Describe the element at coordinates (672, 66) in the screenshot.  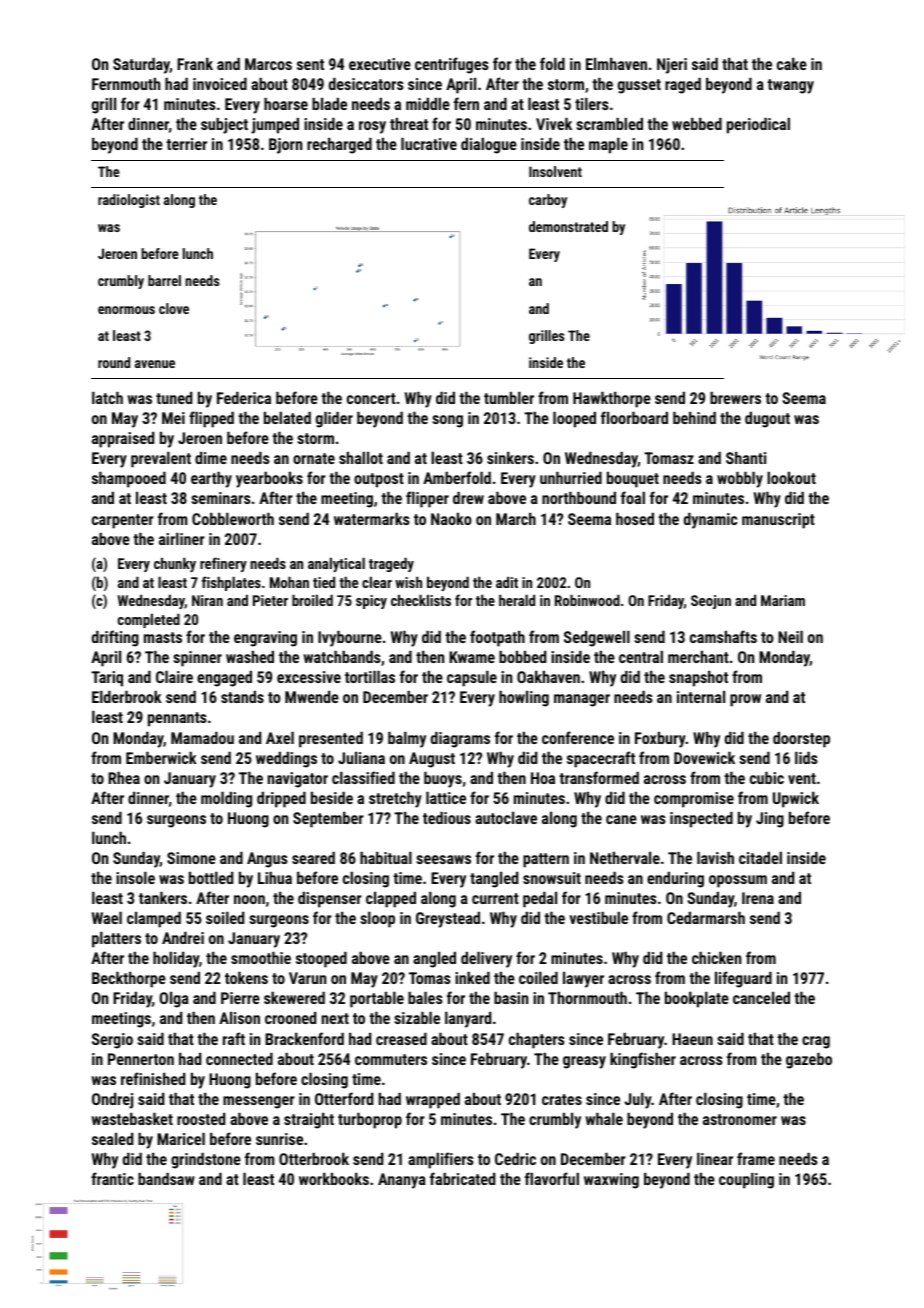
I see `Njeri` at that location.
